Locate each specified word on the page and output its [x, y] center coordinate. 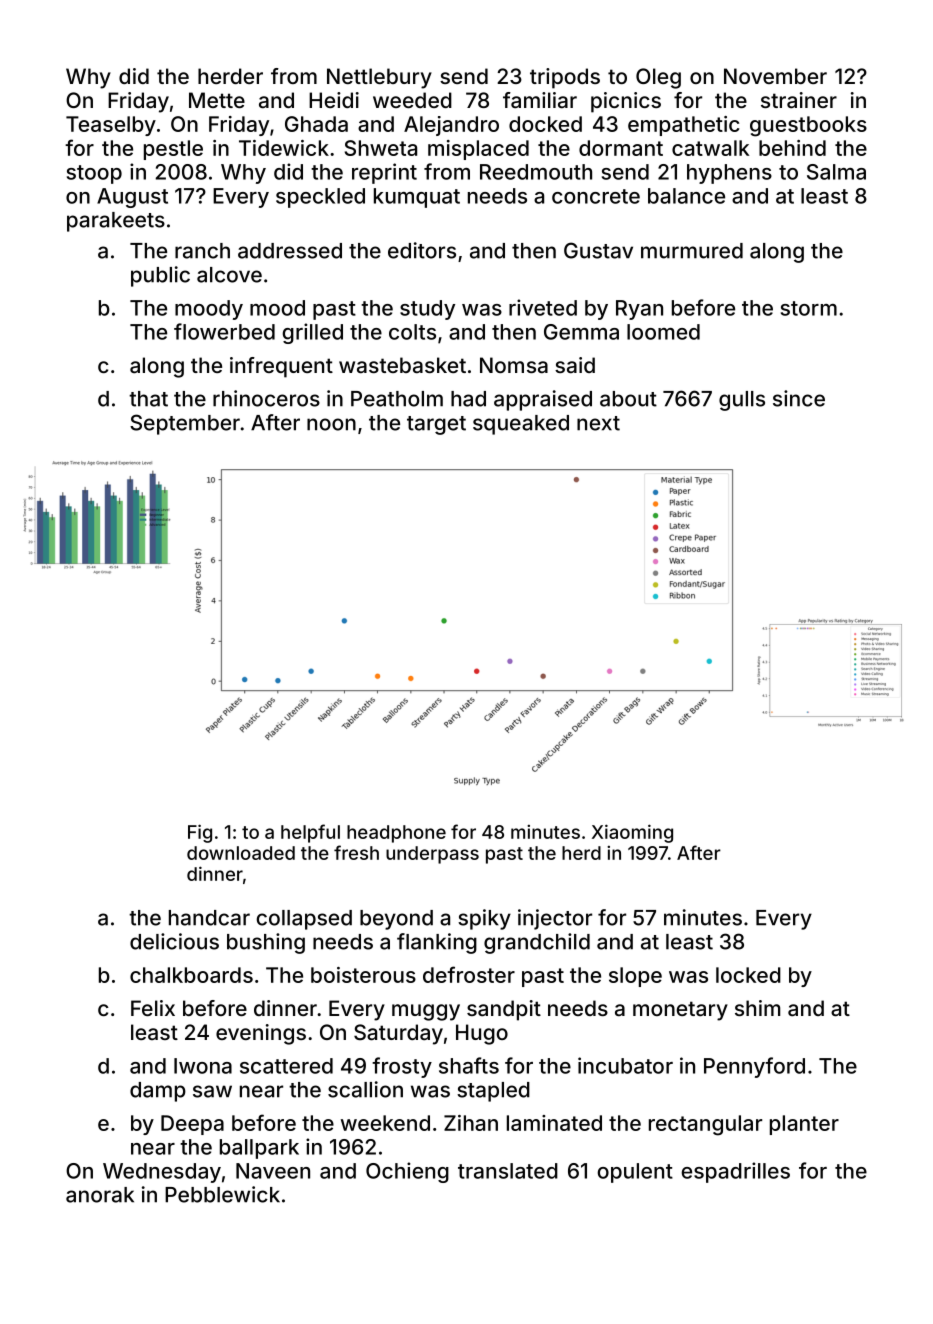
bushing [266, 943]
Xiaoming [632, 833]
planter [804, 1125]
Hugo [482, 1034]
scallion [365, 1089]
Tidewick [284, 148]
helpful [310, 833]
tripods [565, 78]
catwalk [710, 148]
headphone [396, 834]
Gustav [598, 250]
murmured [692, 251]
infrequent [281, 367]
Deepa [192, 1125]
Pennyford [754, 1067]
